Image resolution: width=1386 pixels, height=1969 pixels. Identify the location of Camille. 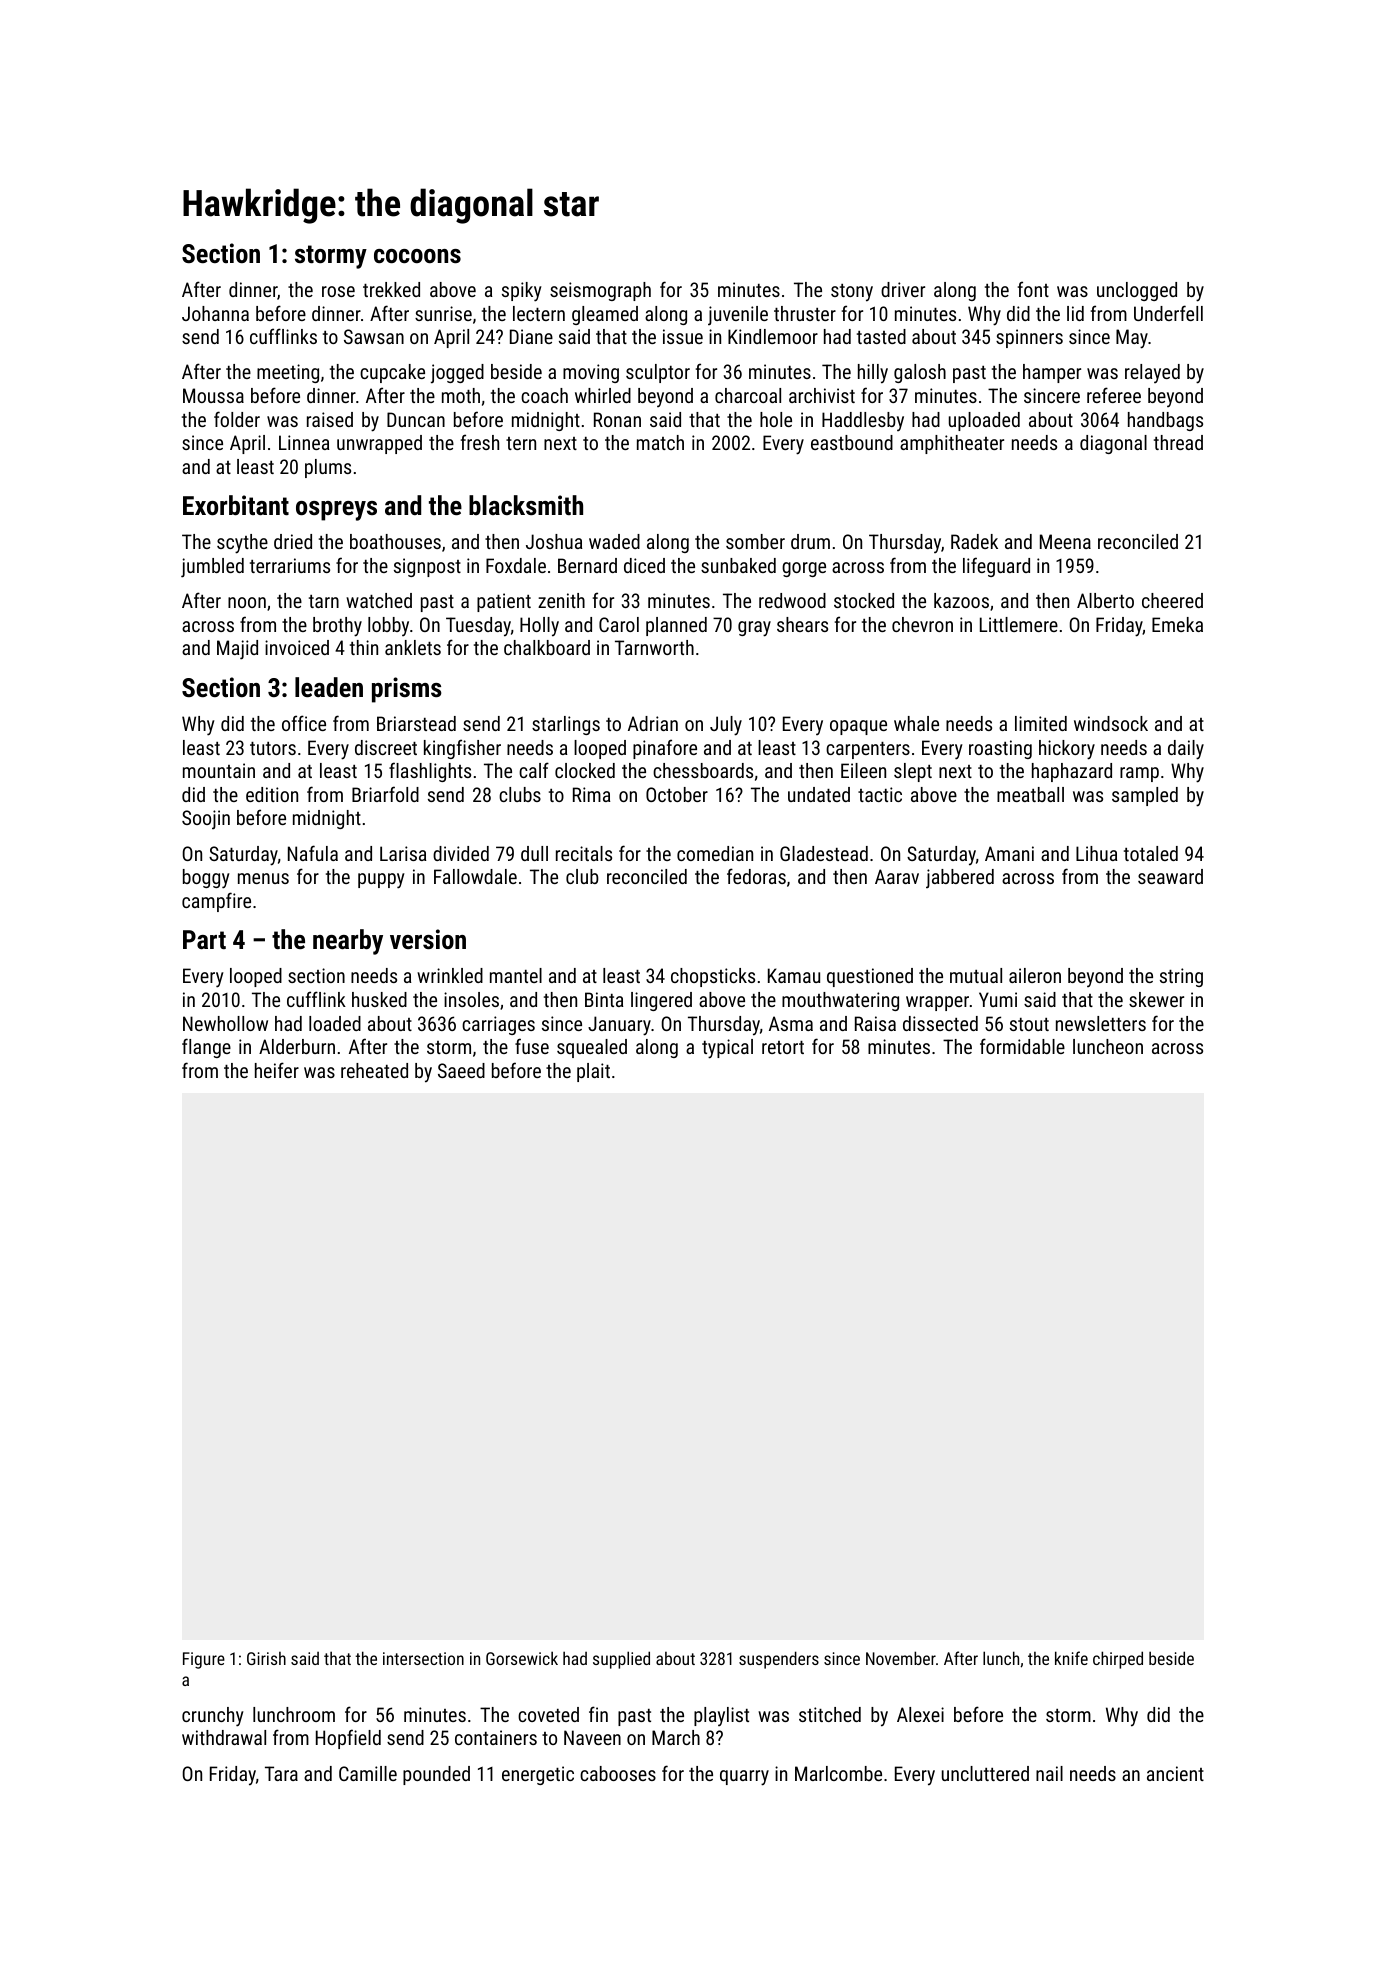
(368, 1773).
